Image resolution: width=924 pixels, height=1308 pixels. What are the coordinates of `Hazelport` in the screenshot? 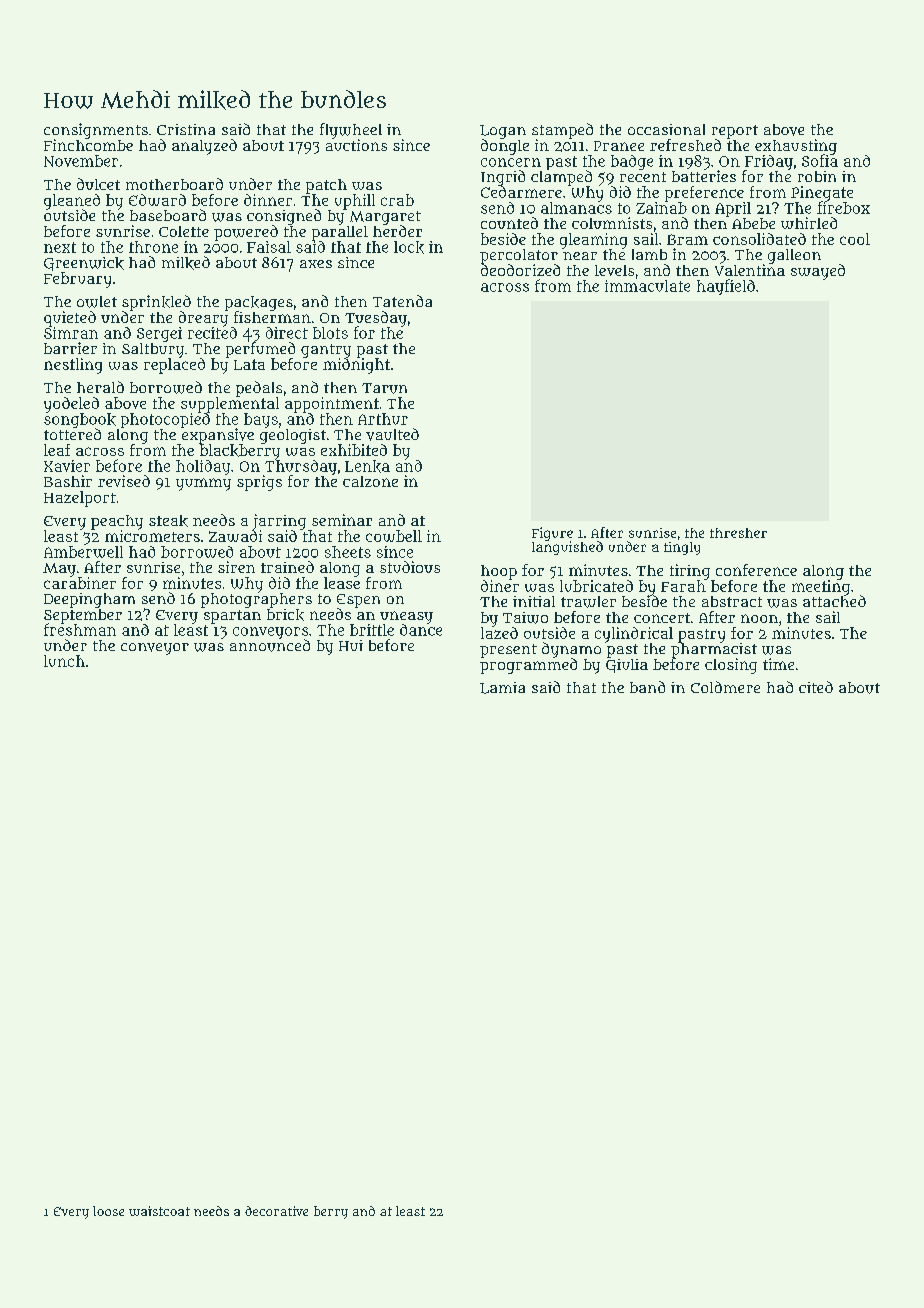 It's located at (80, 499).
